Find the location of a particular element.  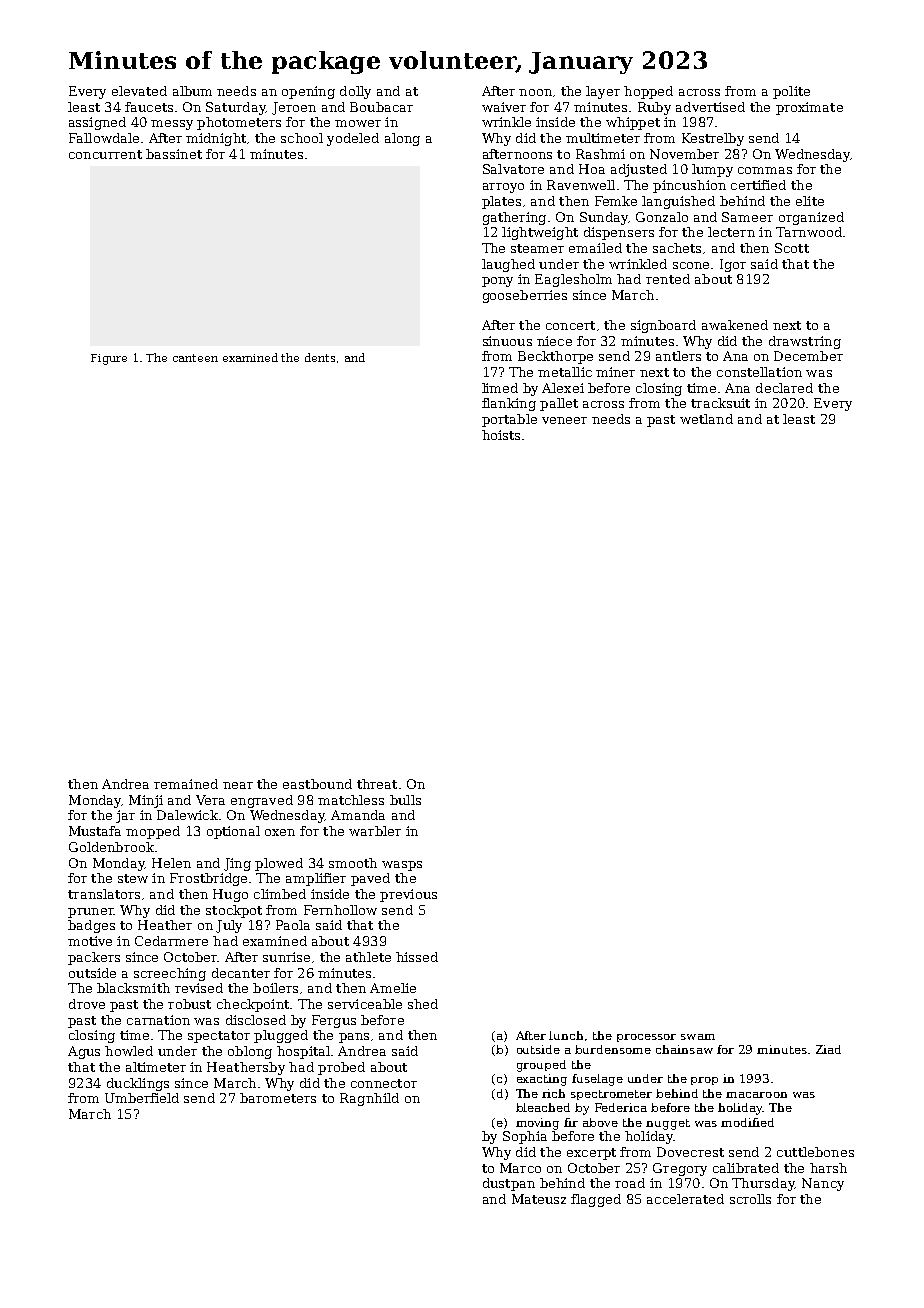

bulls is located at coordinates (405, 800).
